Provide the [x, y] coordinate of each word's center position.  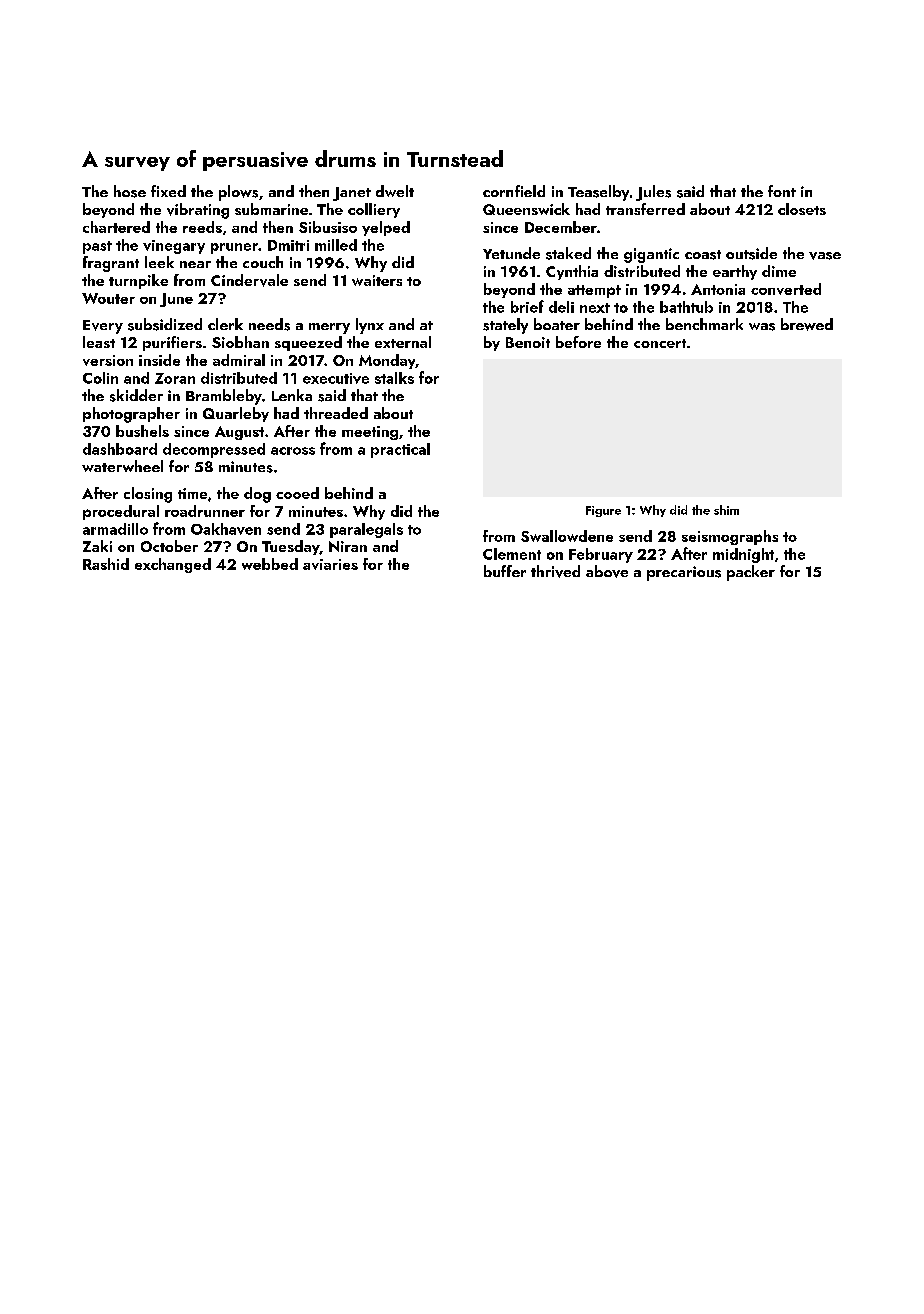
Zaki [97, 546]
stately [505, 326]
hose [130, 191]
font [782, 191]
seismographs [730, 537]
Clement [512, 554]
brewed [807, 324]
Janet [352, 194]
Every [103, 327]
